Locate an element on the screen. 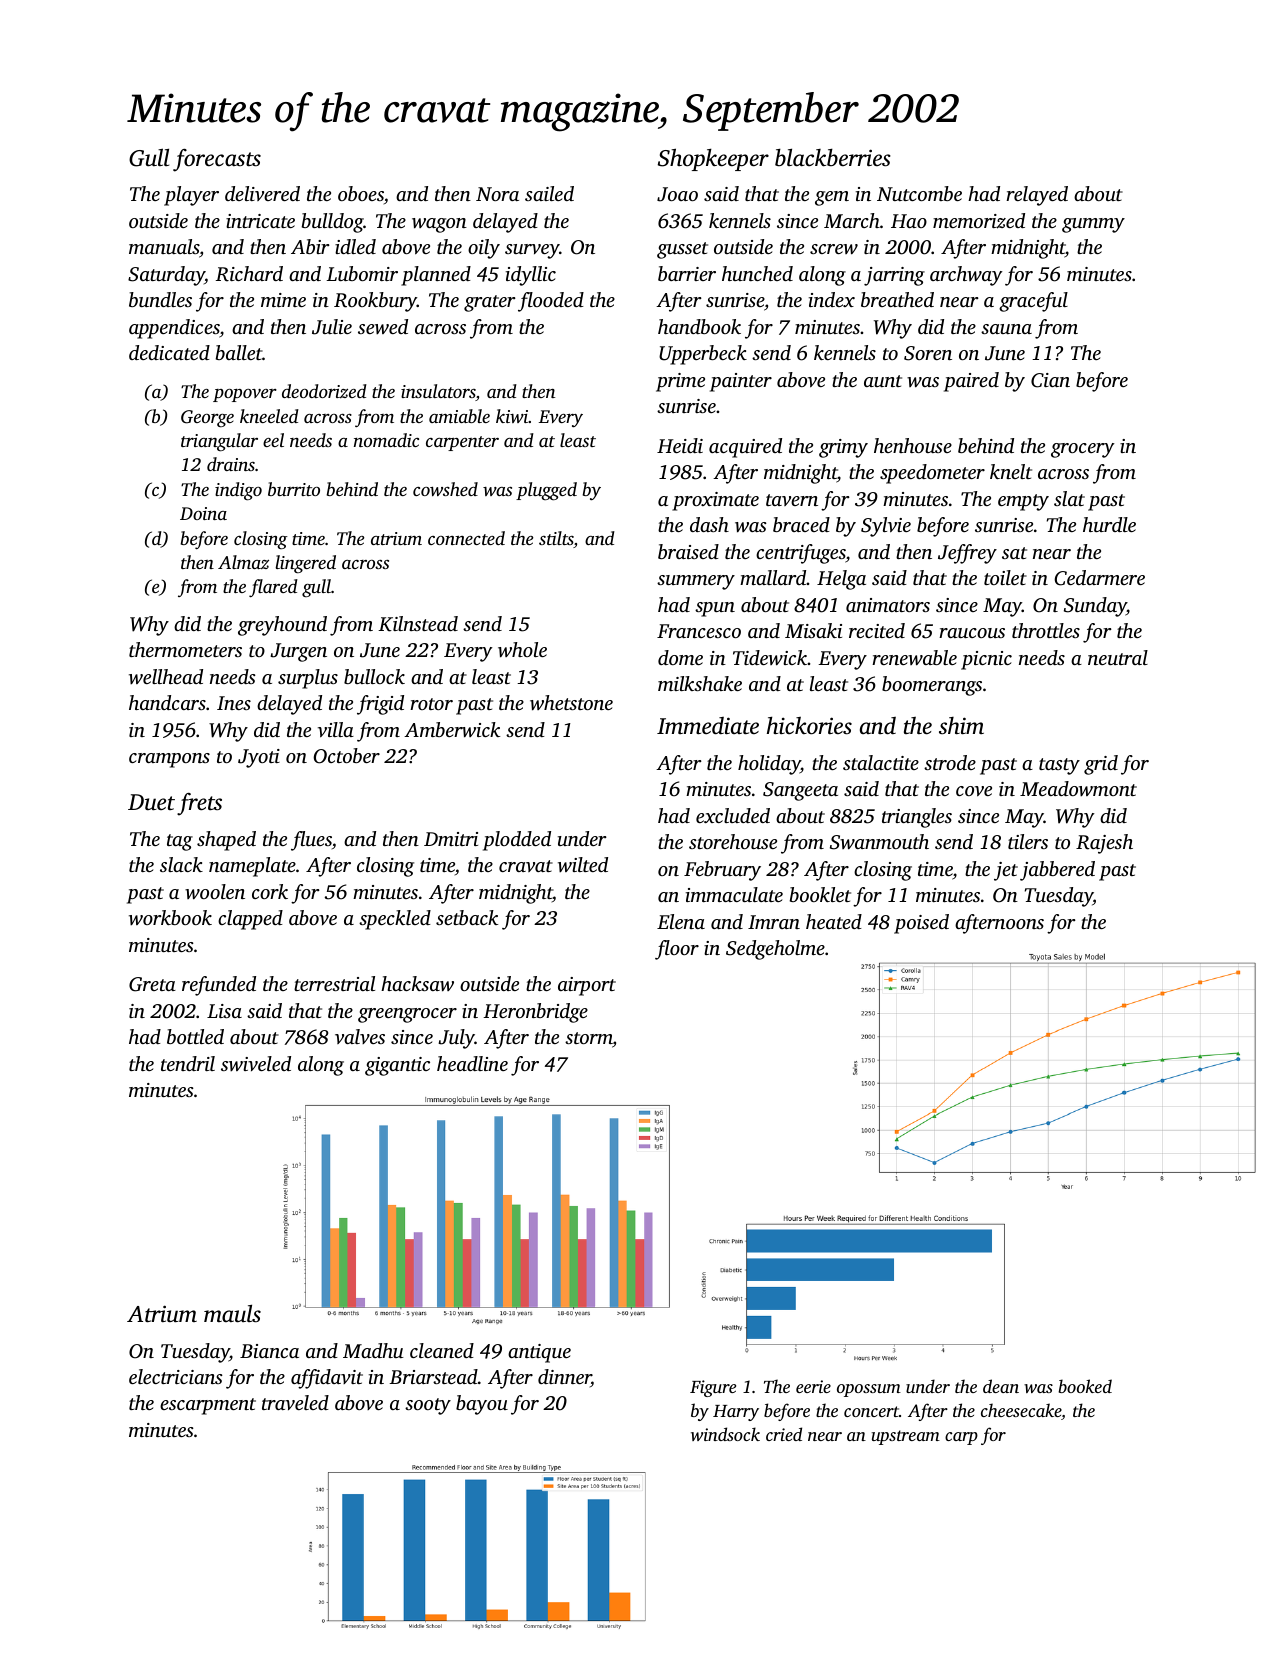 The image size is (1279, 1655). wellhead is located at coordinates (166, 676).
